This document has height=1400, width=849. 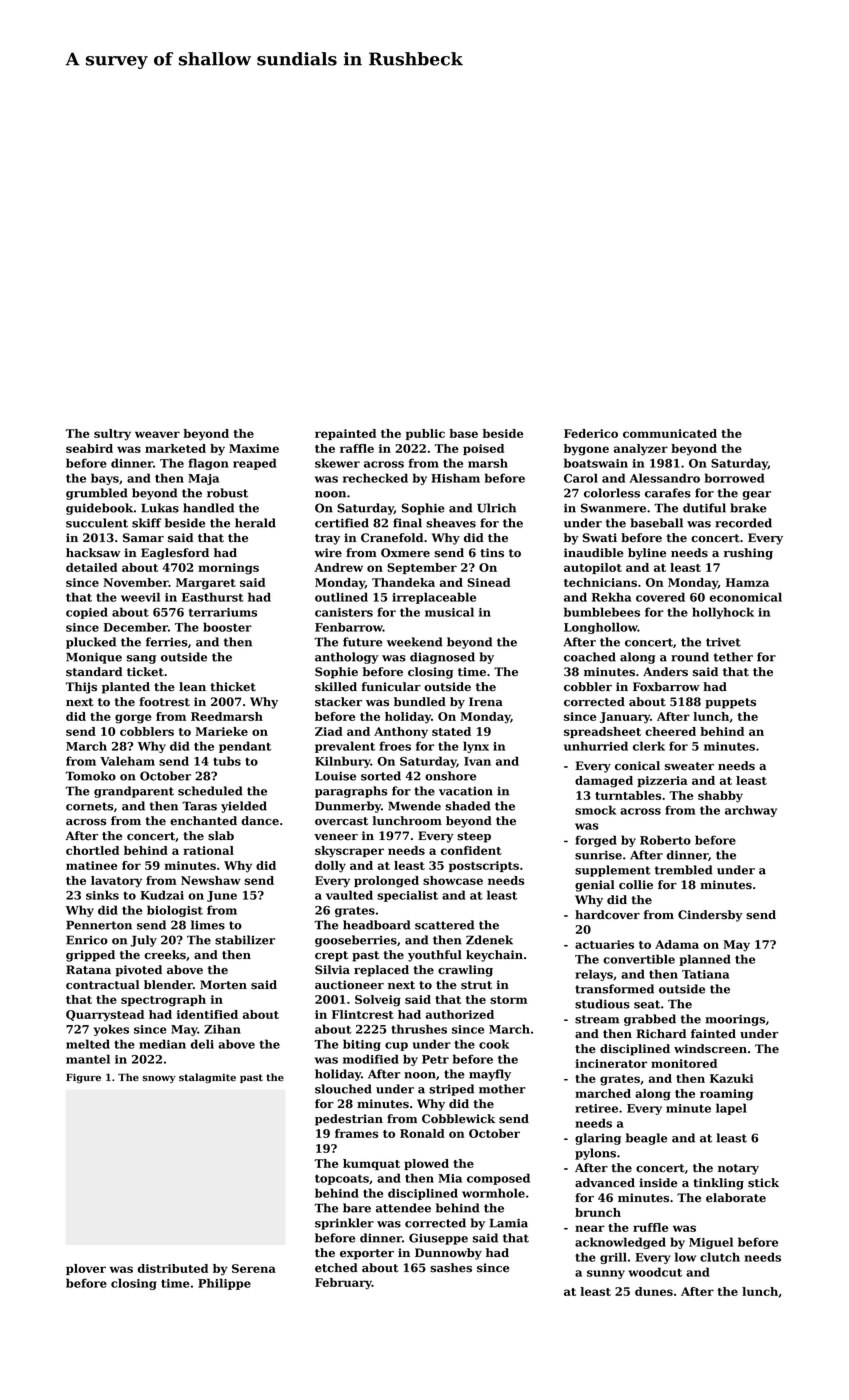 What do you see at coordinates (227, 627) in the document?
I see `booster` at bounding box center [227, 627].
